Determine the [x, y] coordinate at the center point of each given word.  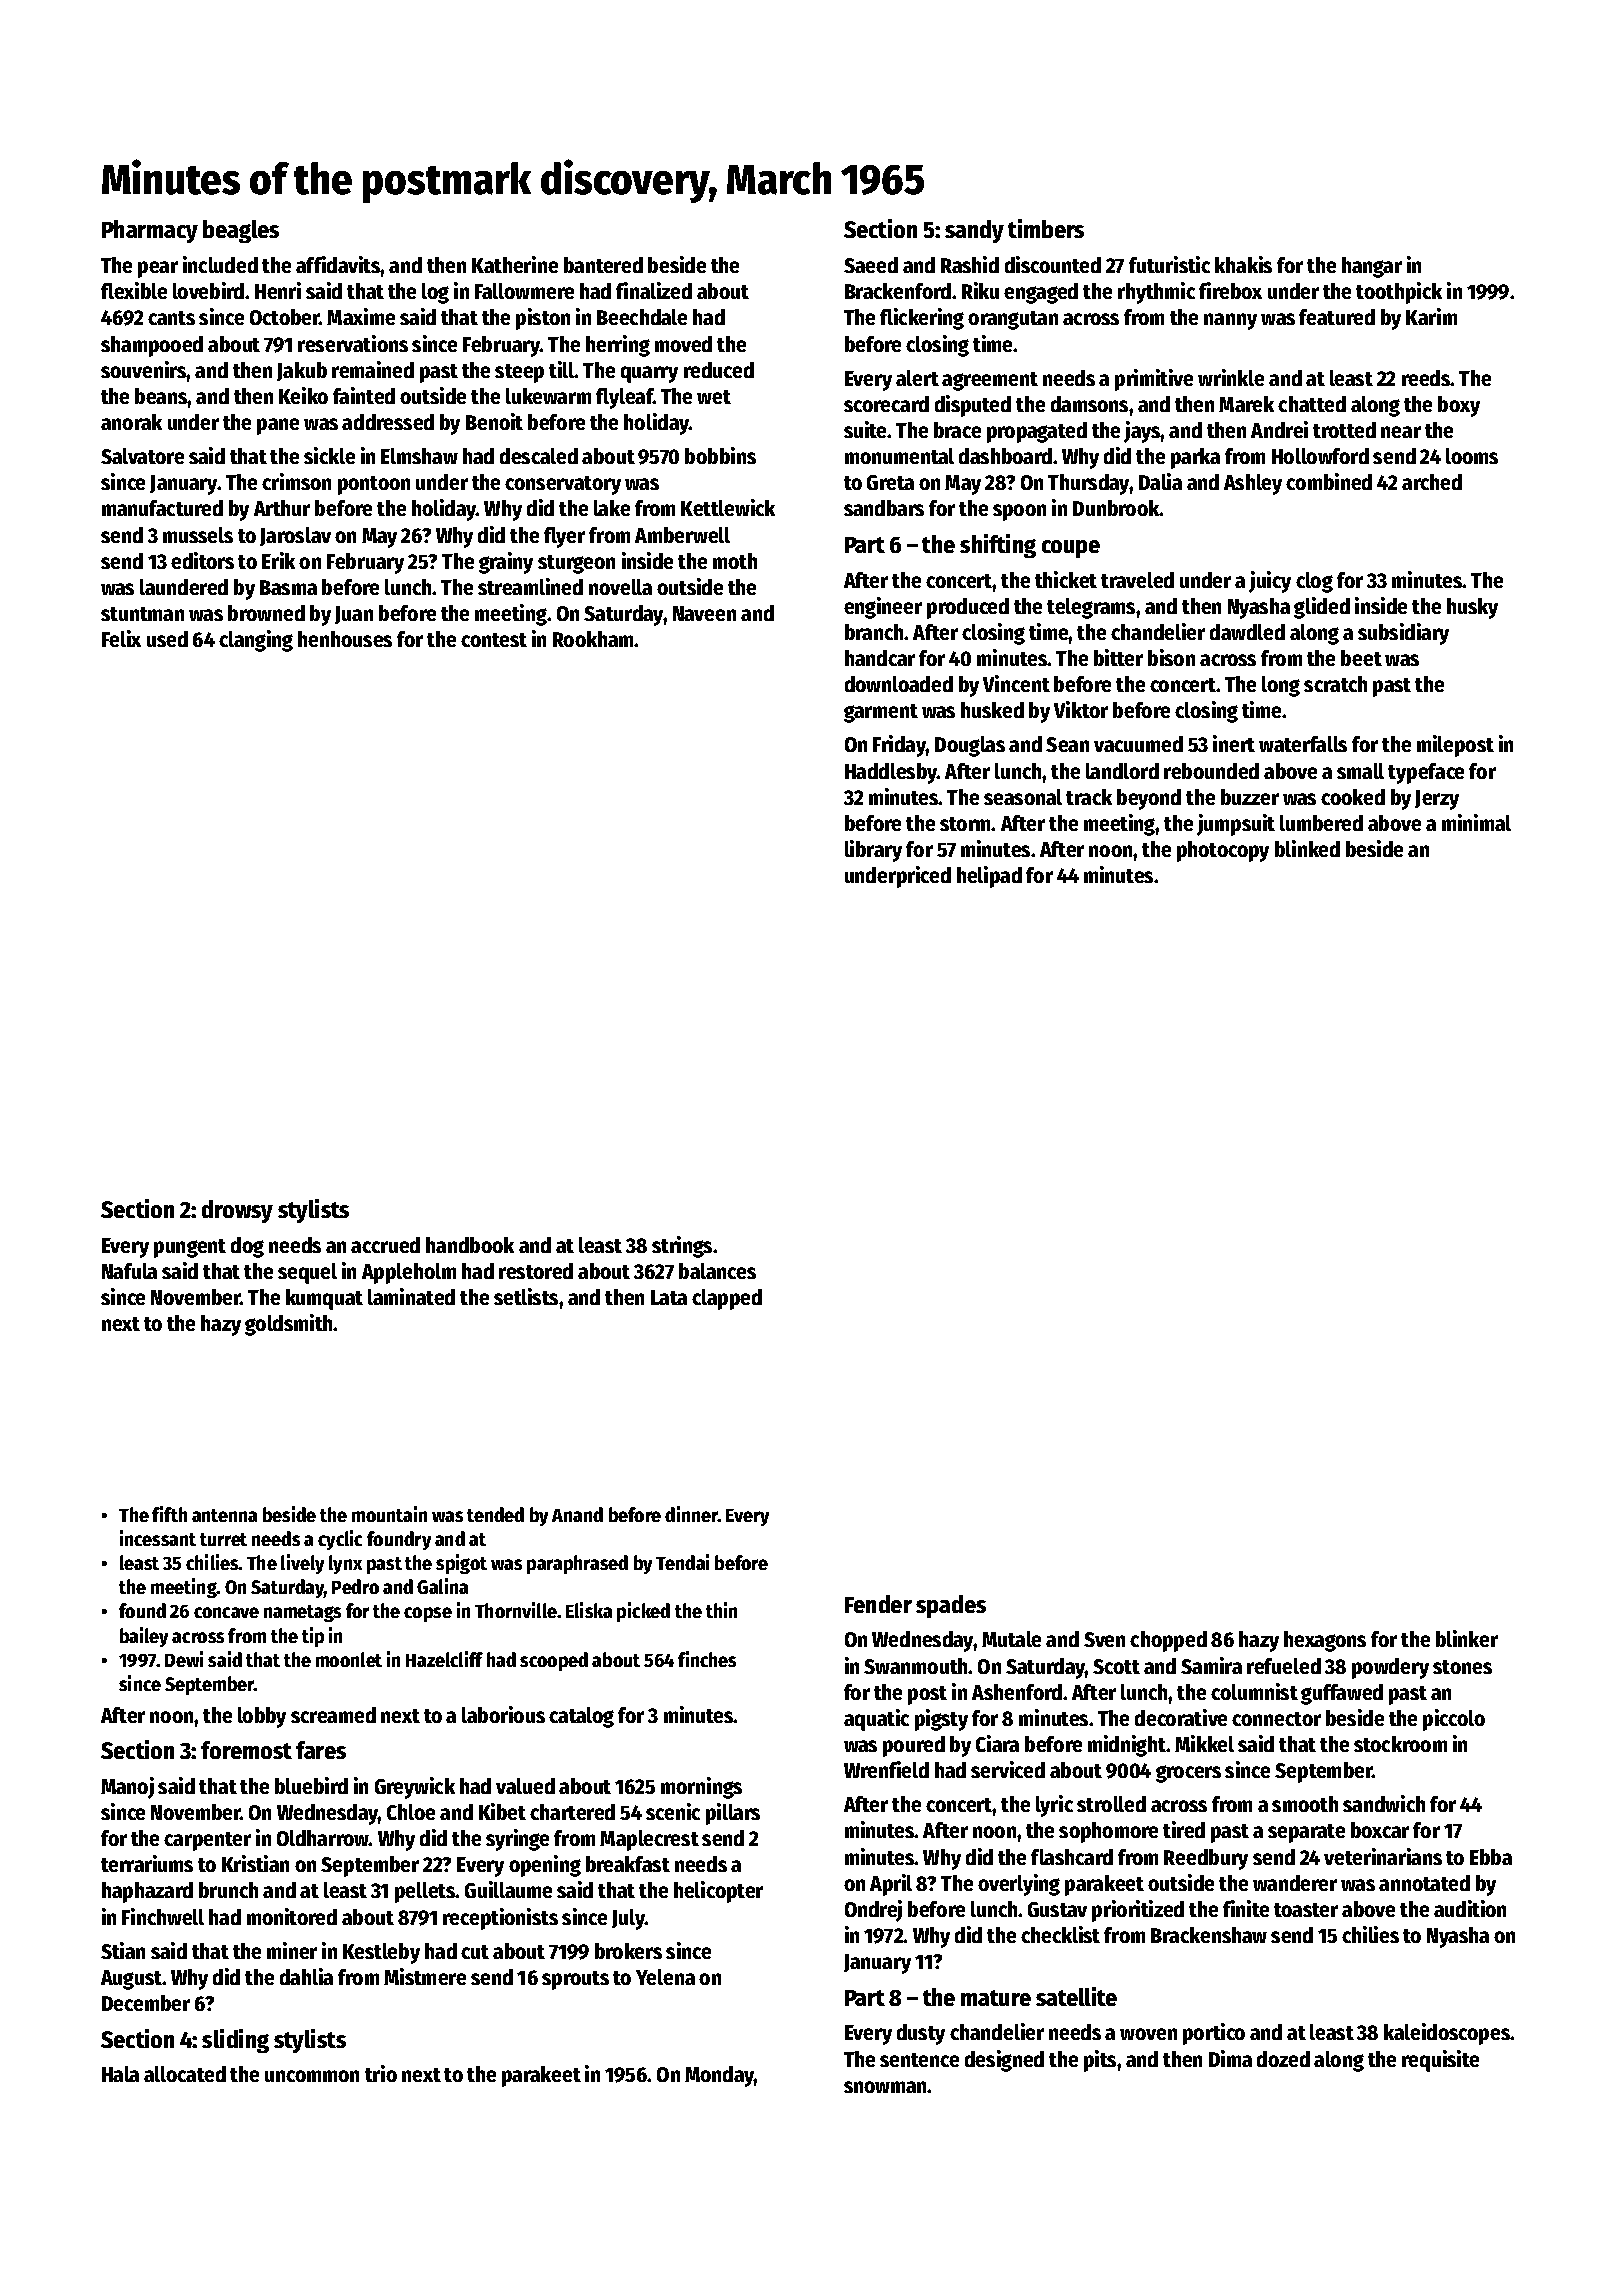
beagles [241, 231]
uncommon [312, 2076]
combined [1329, 481]
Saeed [871, 265]
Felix [121, 638]
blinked [1307, 848]
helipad [989, 877]
